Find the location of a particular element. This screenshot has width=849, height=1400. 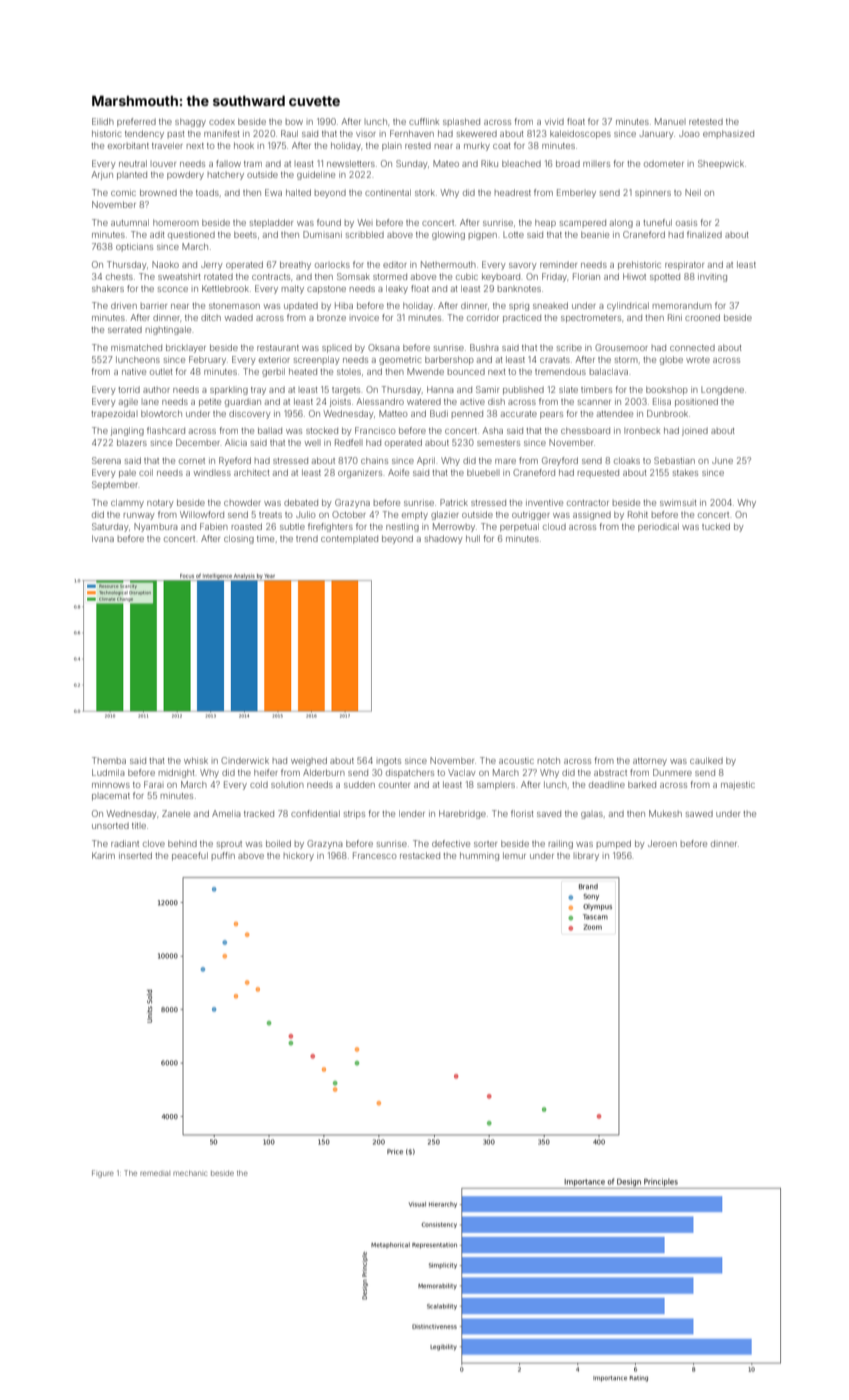

bow is located at coordinates (294, 122).
